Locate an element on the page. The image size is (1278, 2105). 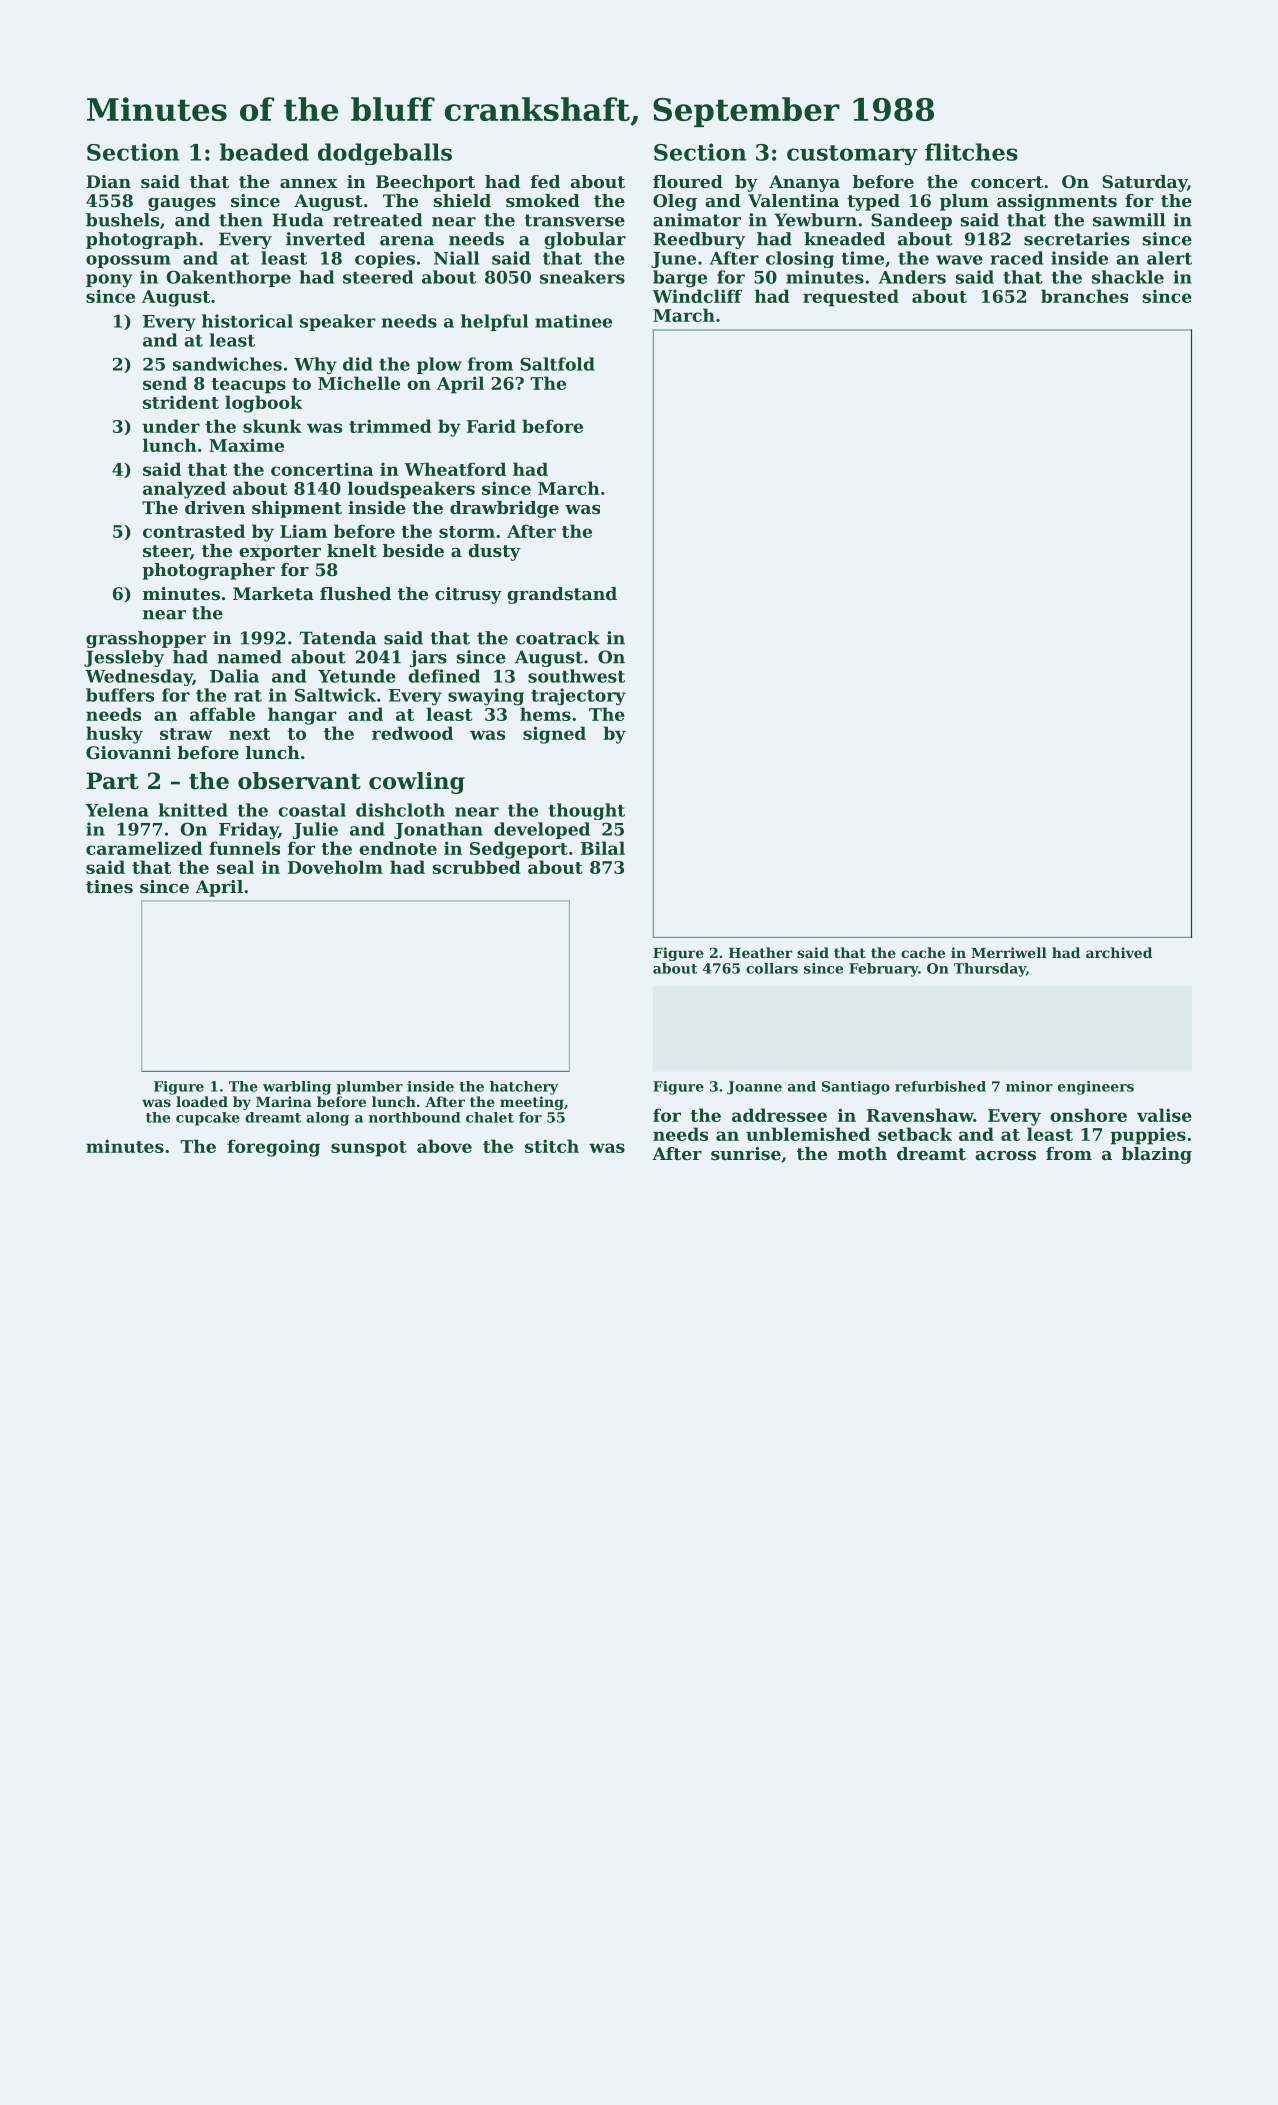
transverse is located at coordinates (575, 220).
